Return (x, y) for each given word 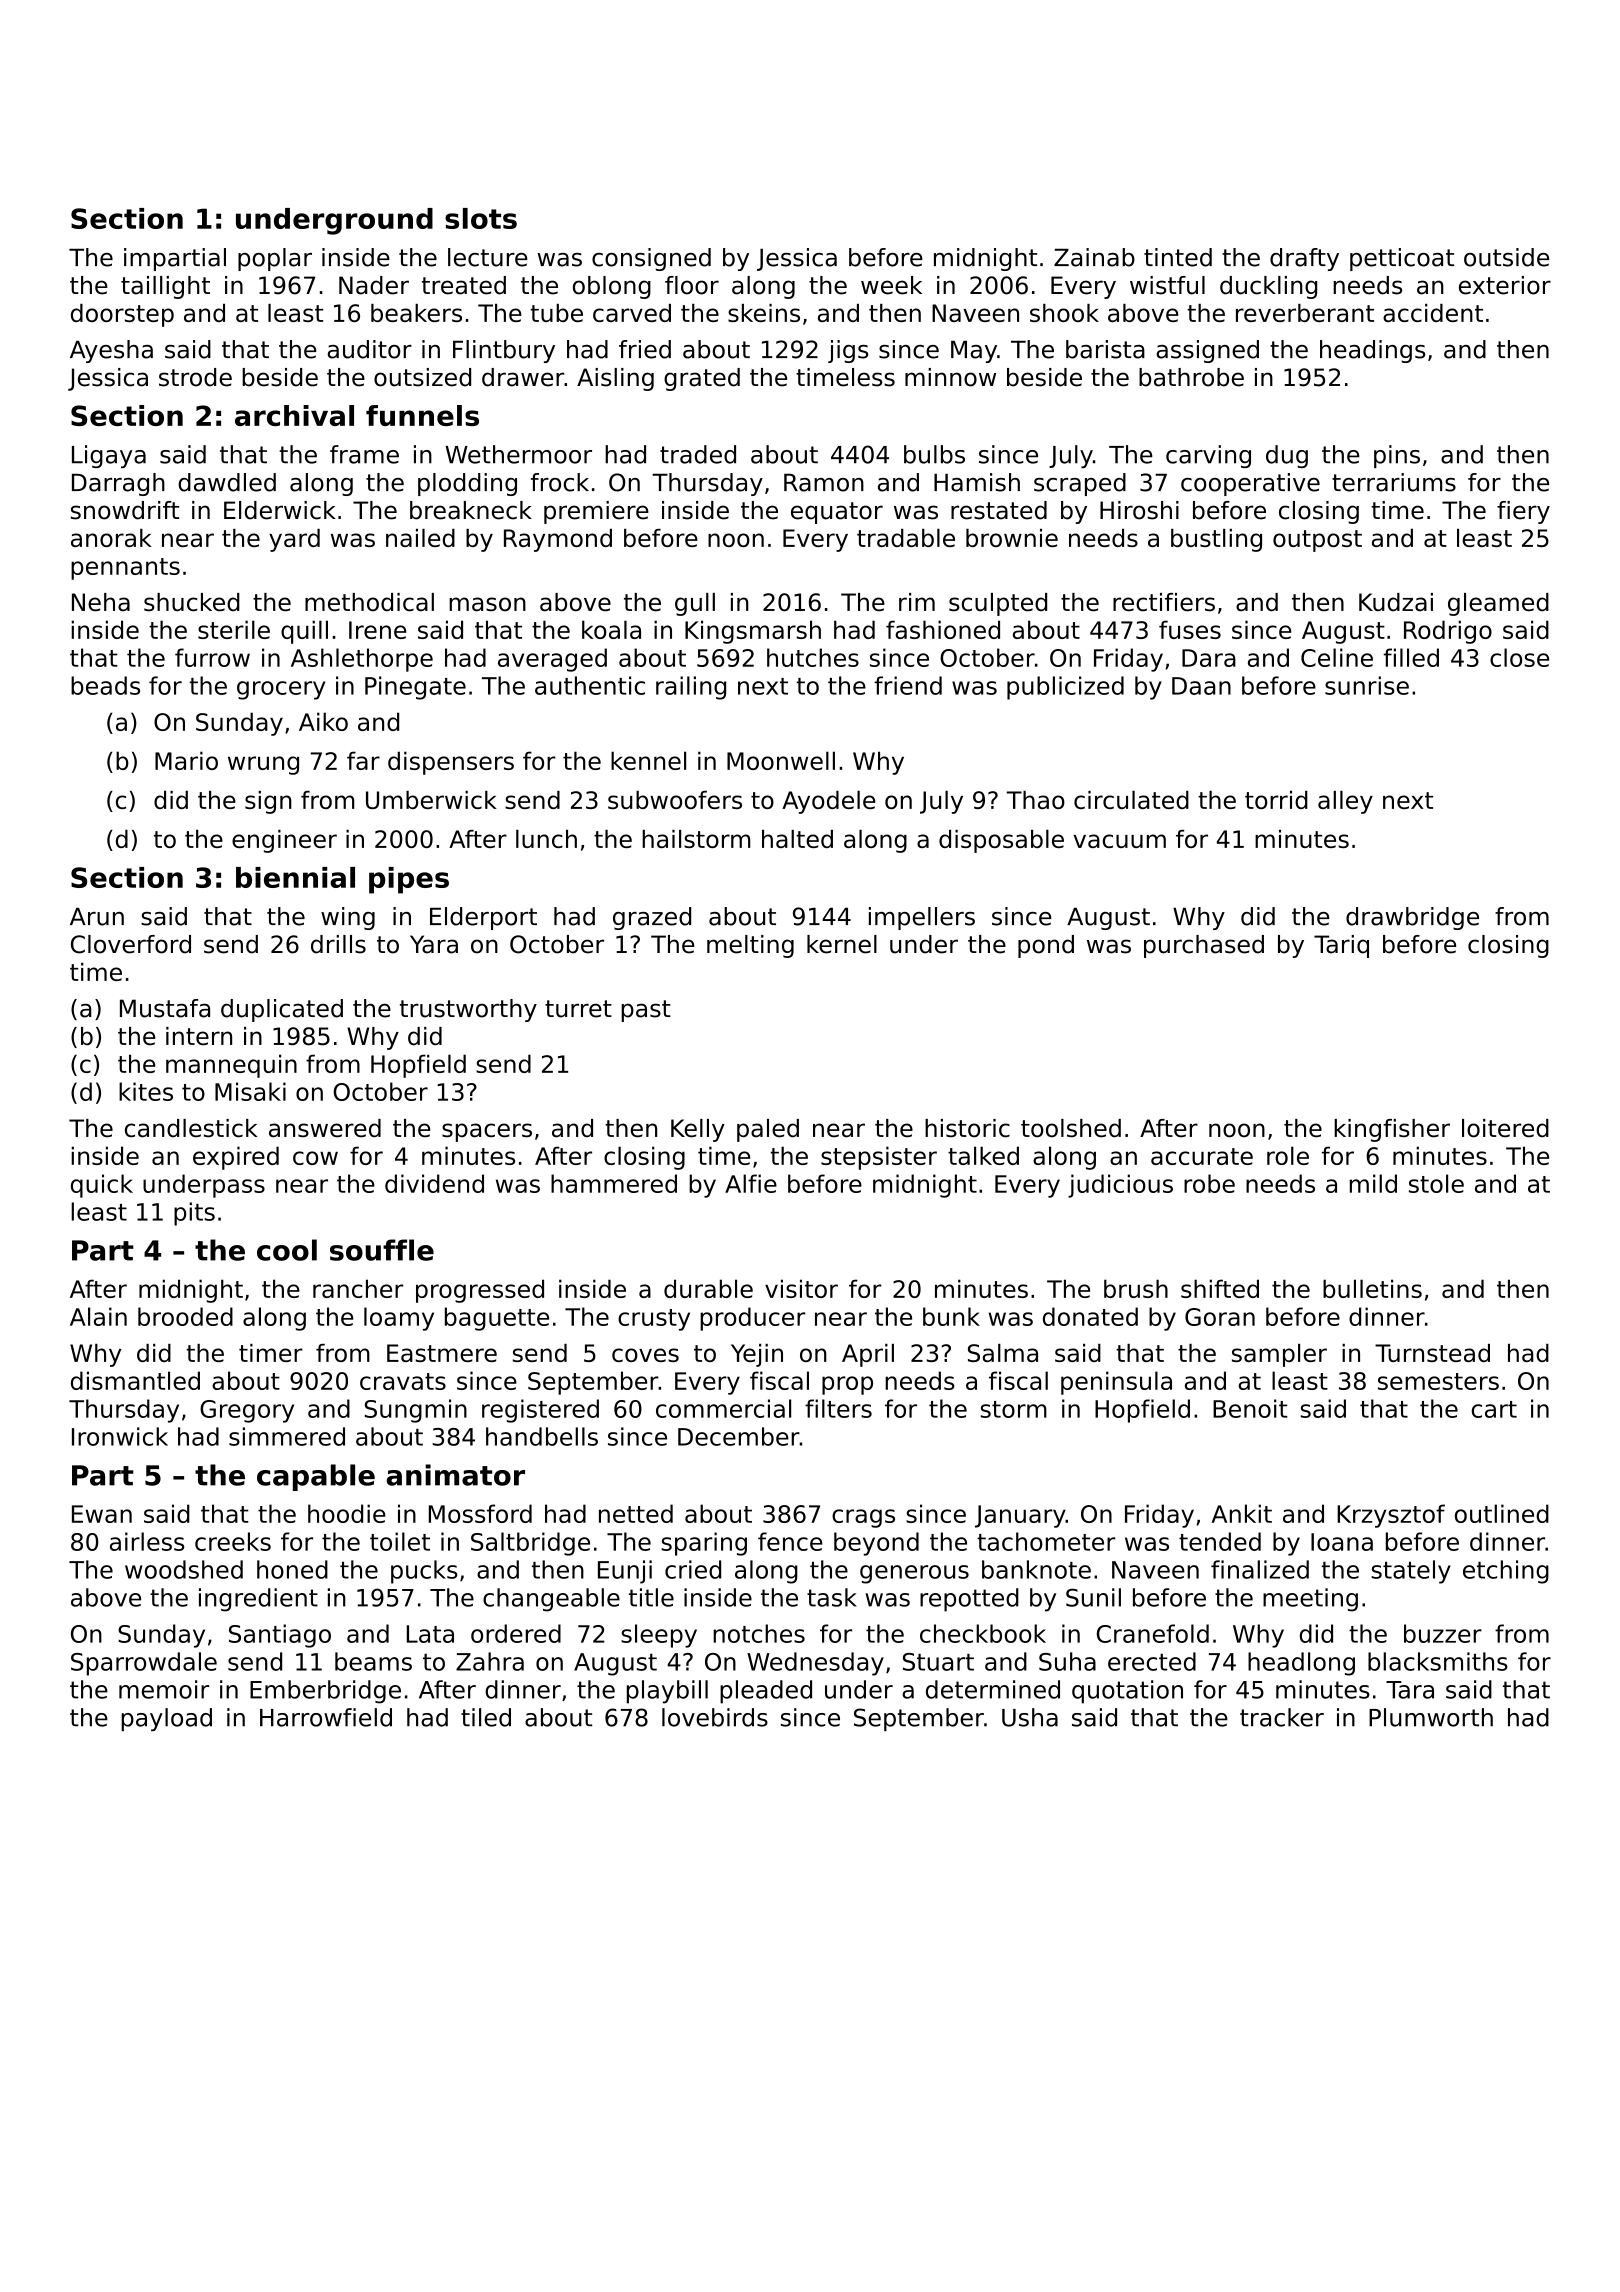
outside (1506, 257)
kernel (842, 944)
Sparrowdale (144, 1664)
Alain (98, 1316)
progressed (480, 1291)
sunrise (1367, 685)
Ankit (1241, 1513)
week (891, 285)
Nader (374, 285)
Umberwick (431, 800)
